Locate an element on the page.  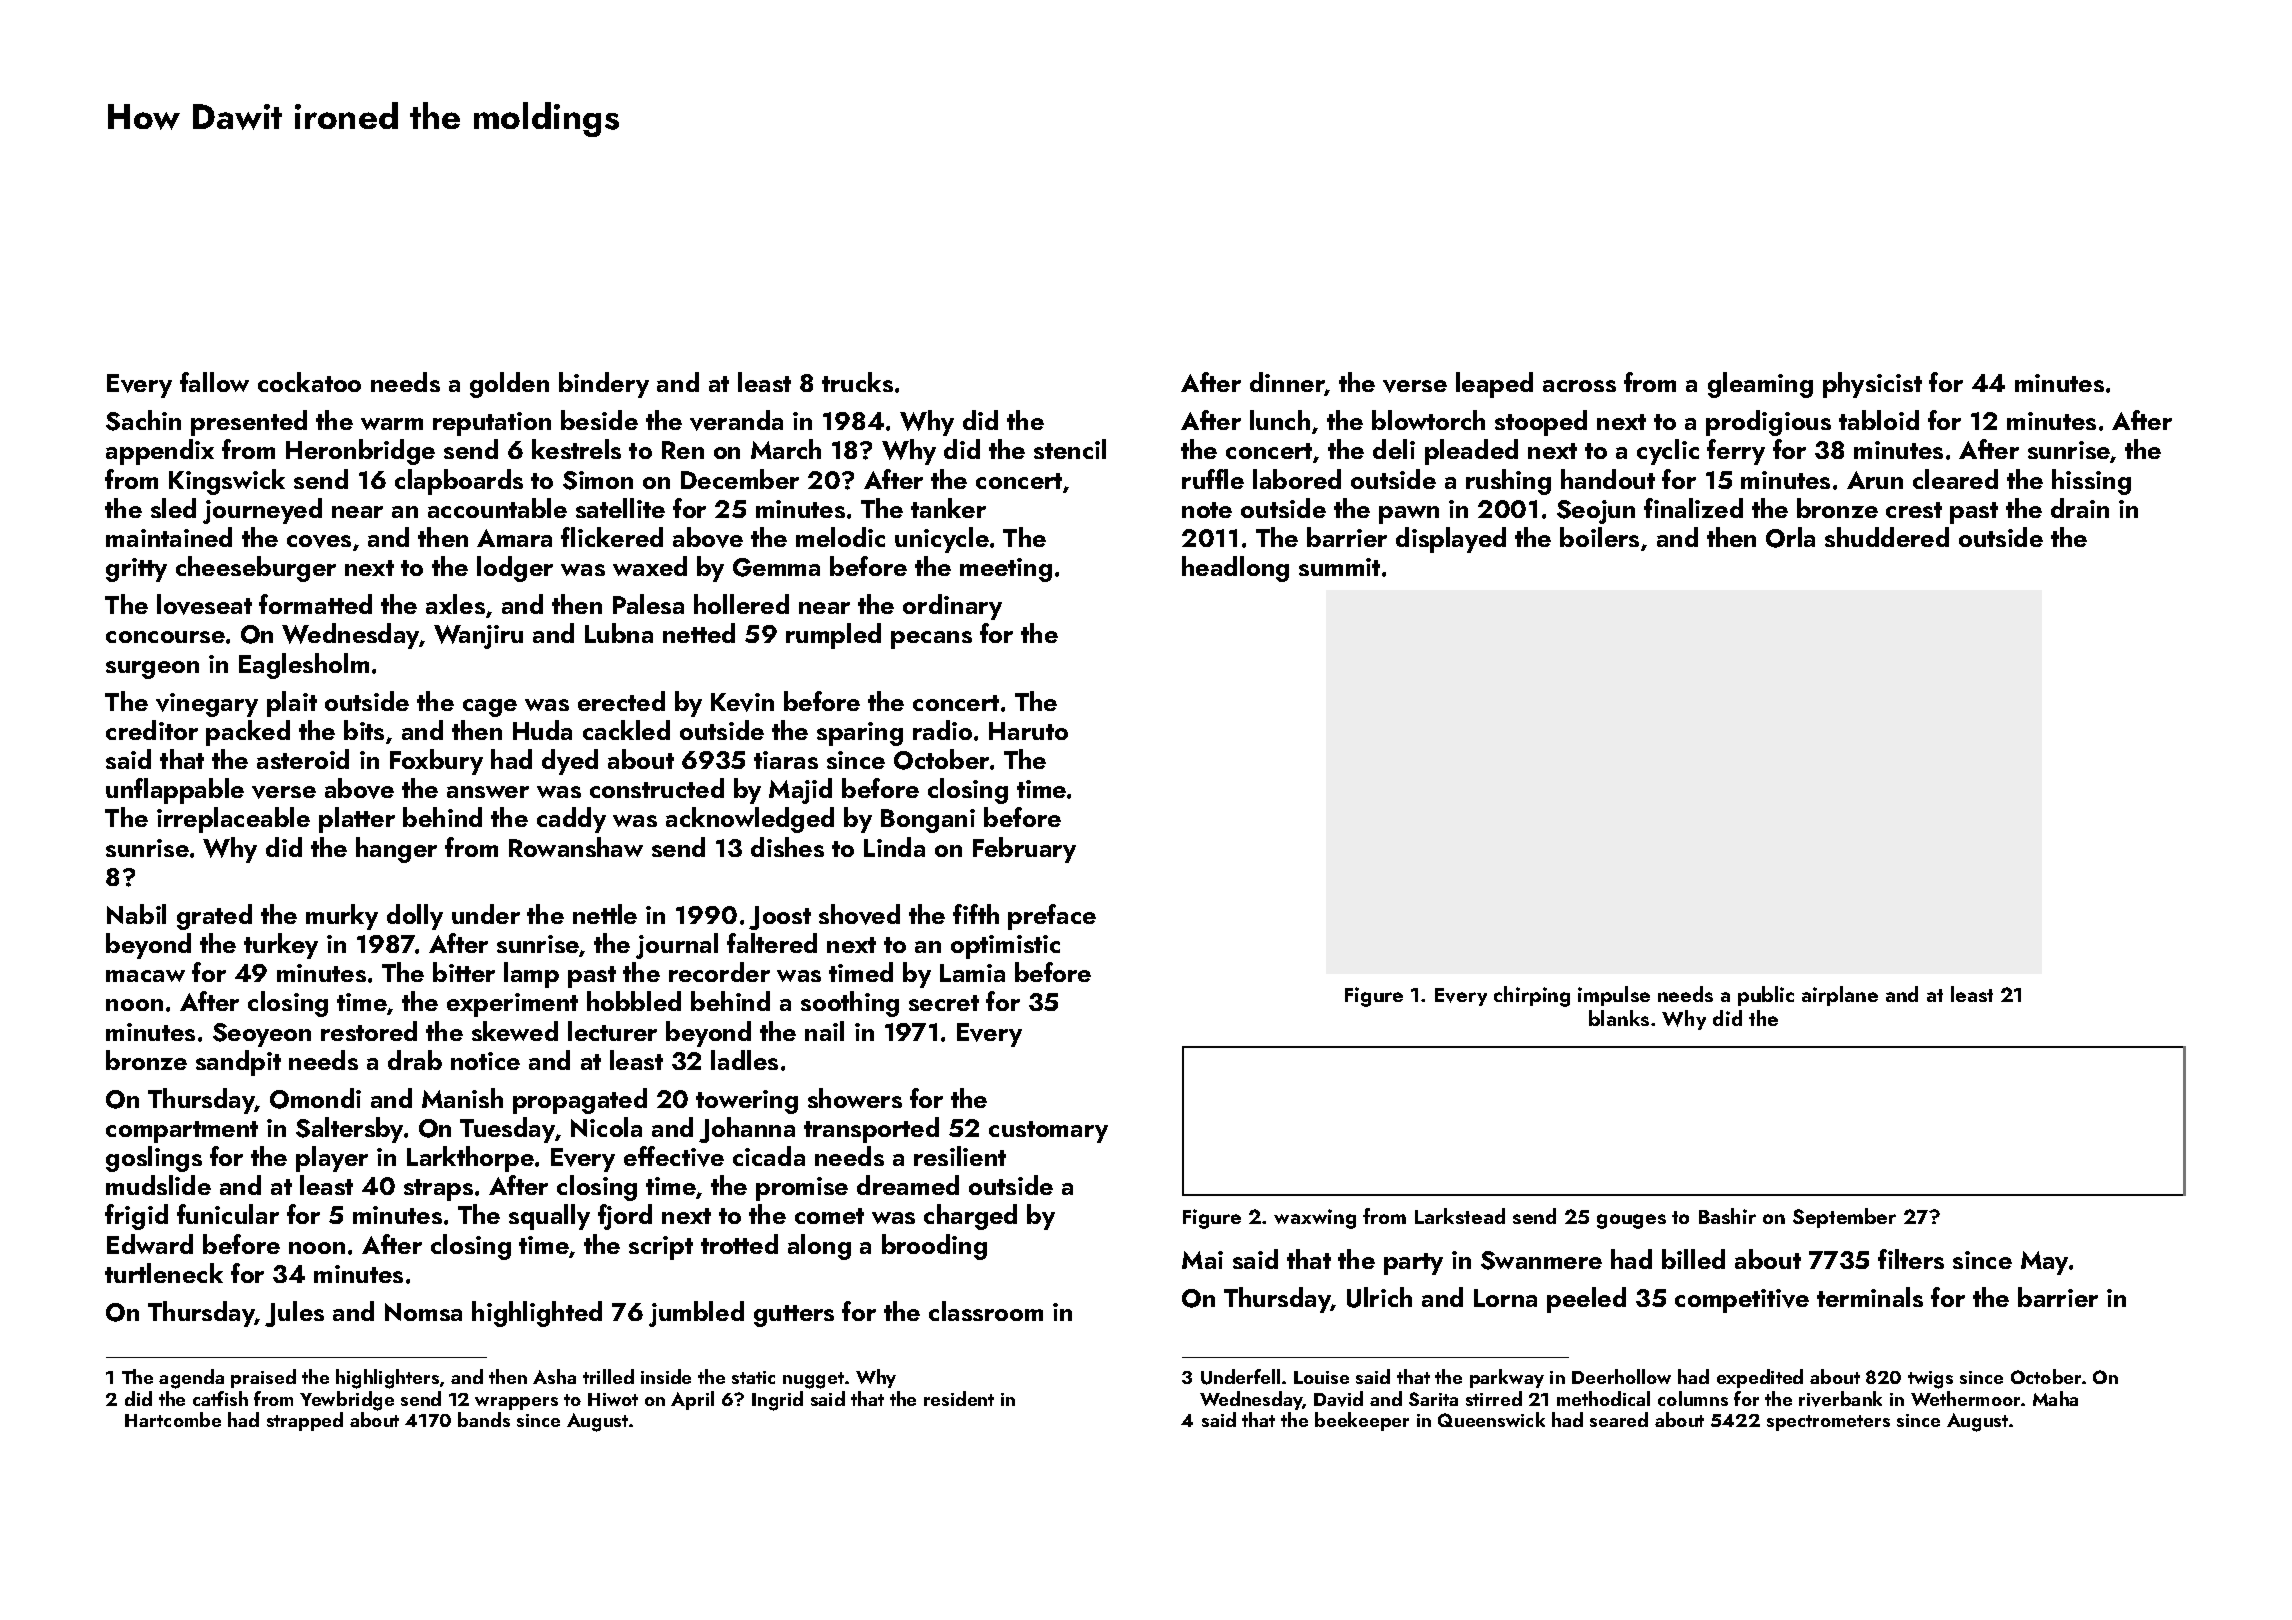
veranda is located at coordinates (736, 420).
